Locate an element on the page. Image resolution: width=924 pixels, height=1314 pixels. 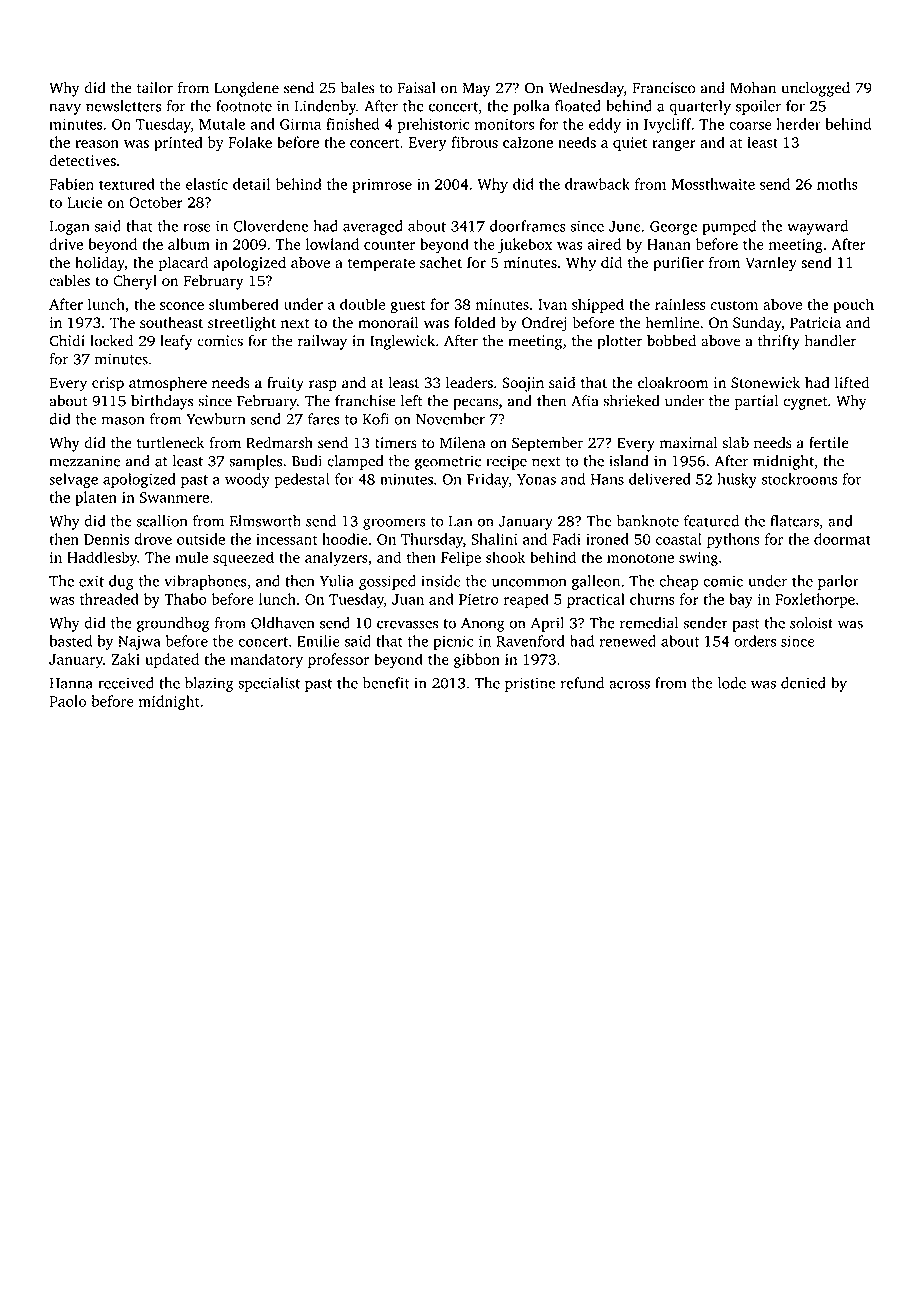
calzone is located at coordinates (528, 142).
